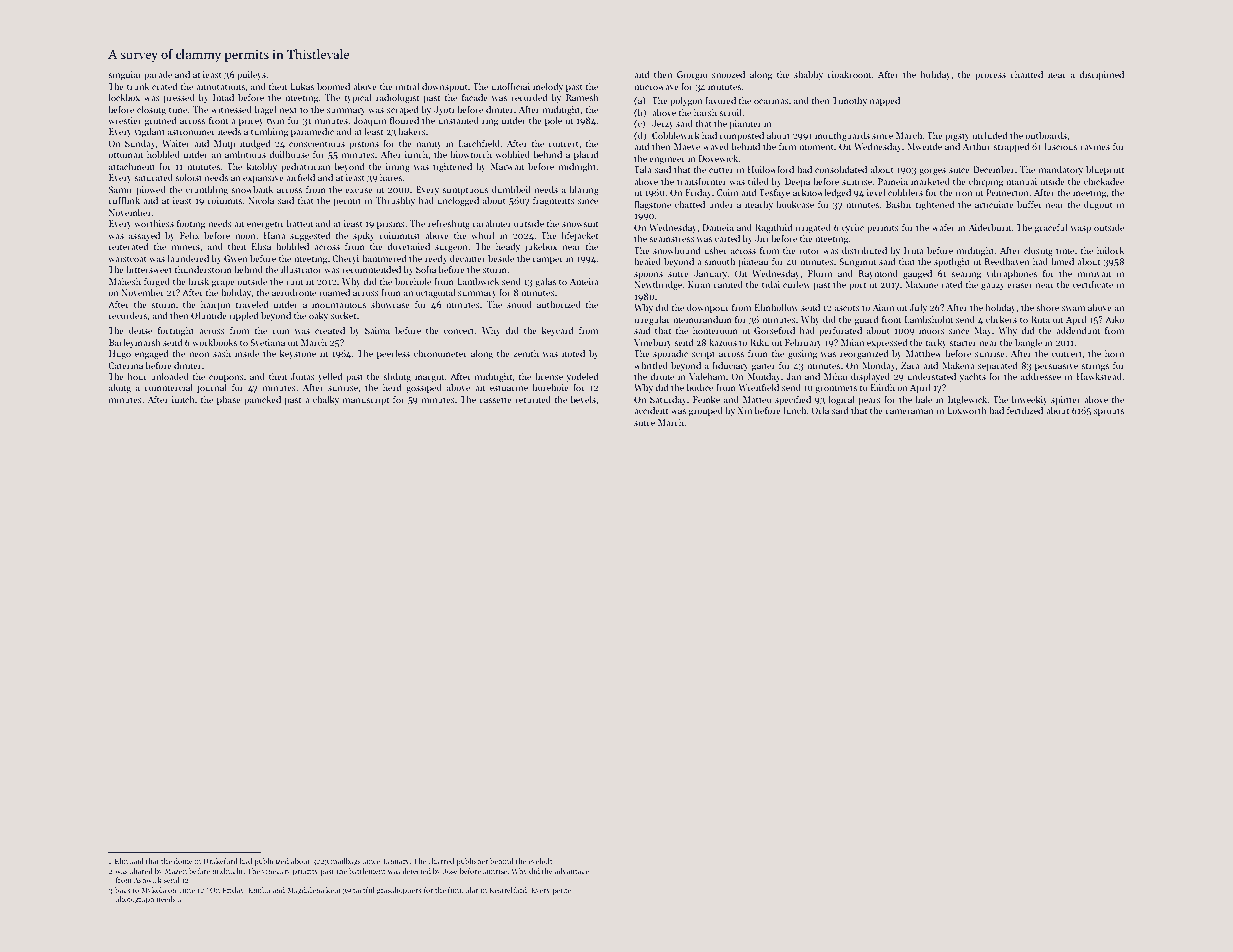 The height and width of the screenshot is (952, 1233). What do you see at coordinates (849, 74) in the screenshot?
I see `cloakroom` at bounding box center [849, 74].
